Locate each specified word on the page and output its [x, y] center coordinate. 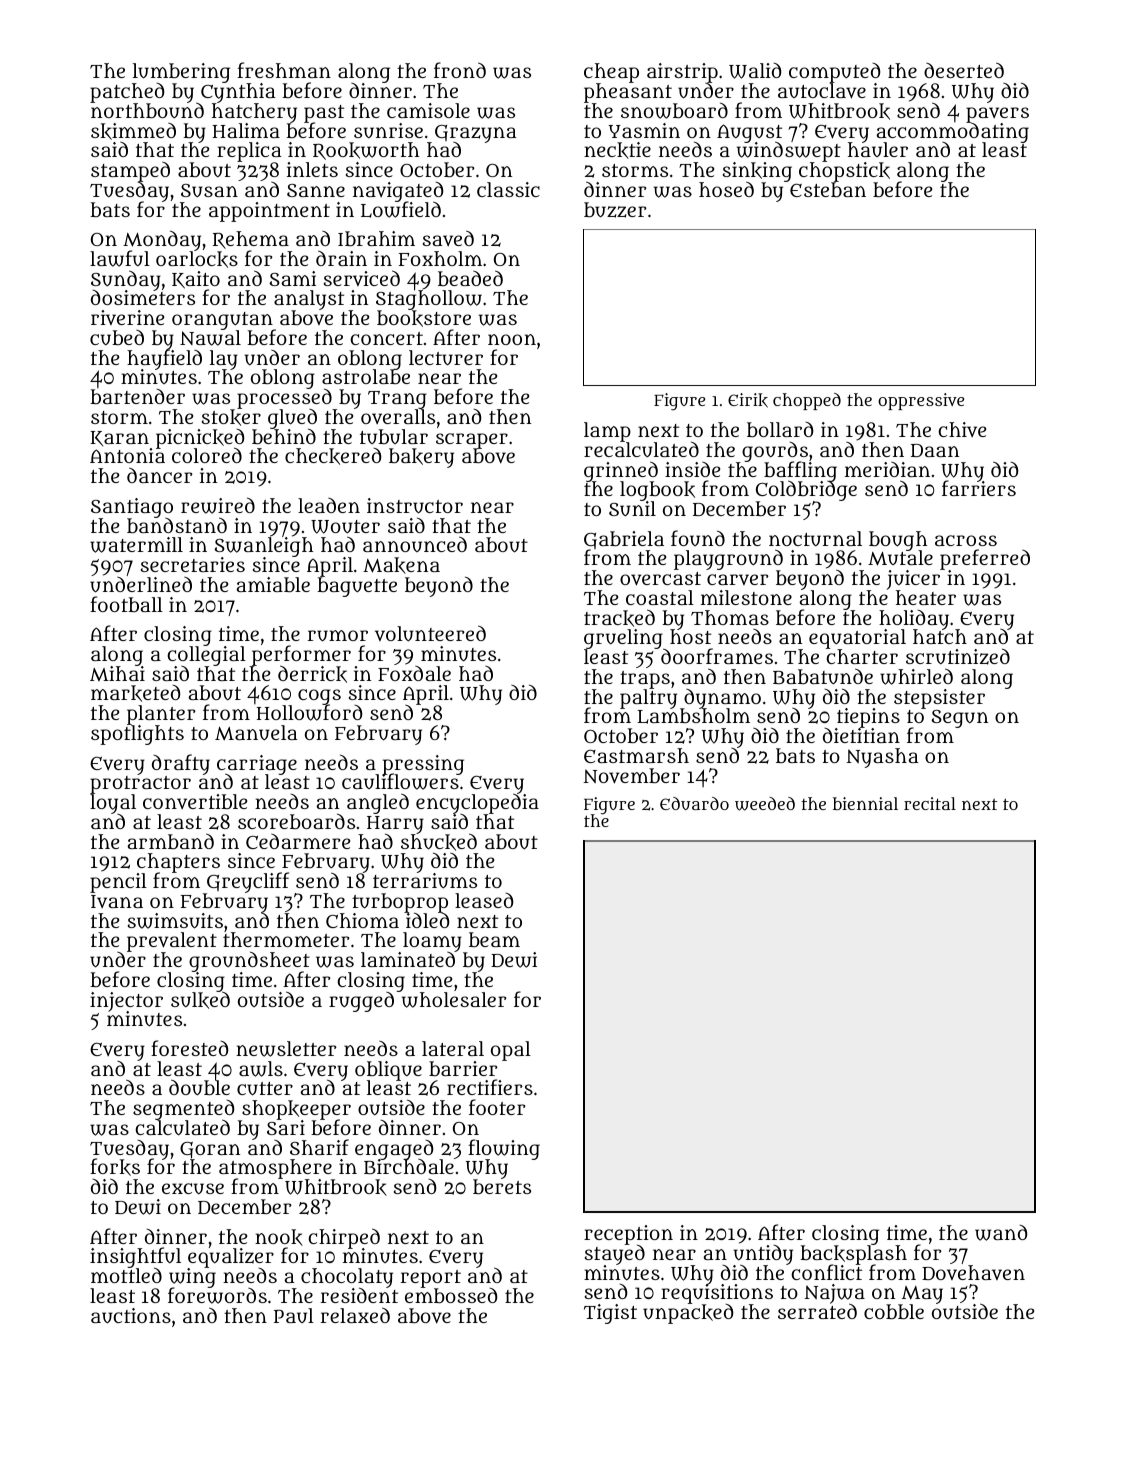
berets [502, 1187]
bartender [137, 396]
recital [930, 803]
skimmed [133, 131]
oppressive [921, 401]
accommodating [952, 133]
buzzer [615, 210]
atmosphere [275, 1169]
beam [494, 939]
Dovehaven [973, 1272]
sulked [200, 1000]
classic [508, 189]
